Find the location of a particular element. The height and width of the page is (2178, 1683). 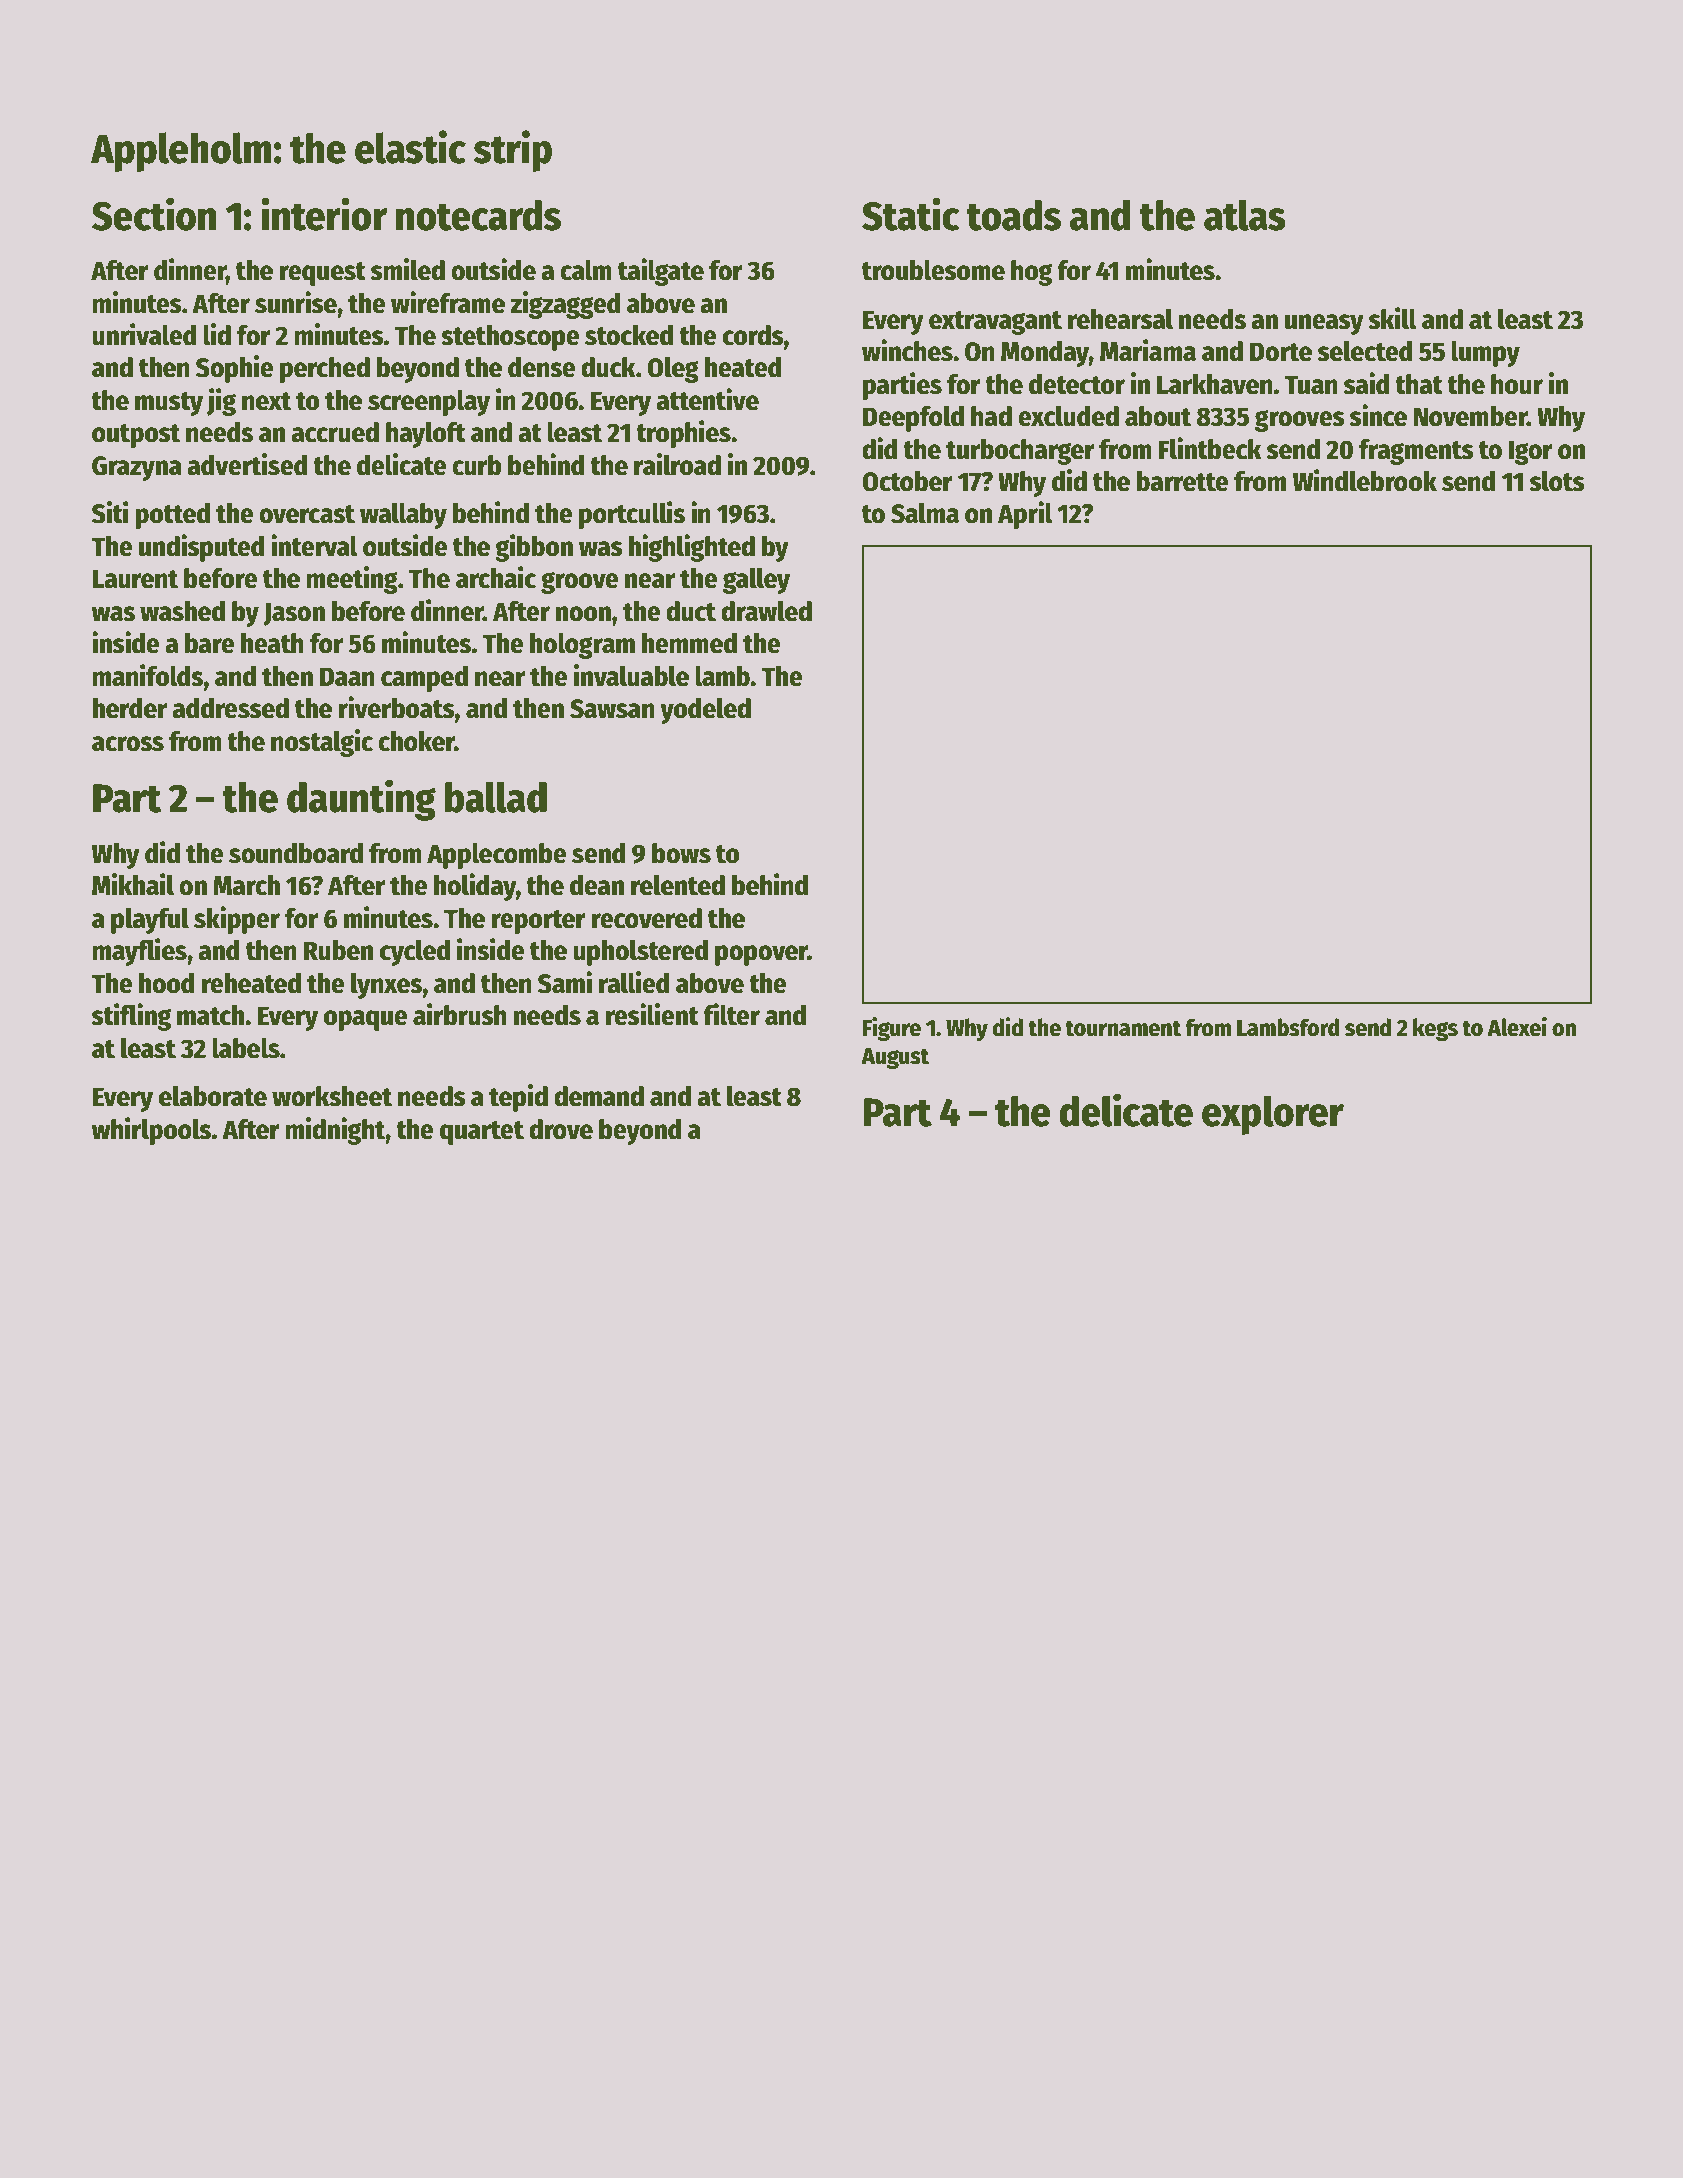

August is located at coordinates (895, 1058).
